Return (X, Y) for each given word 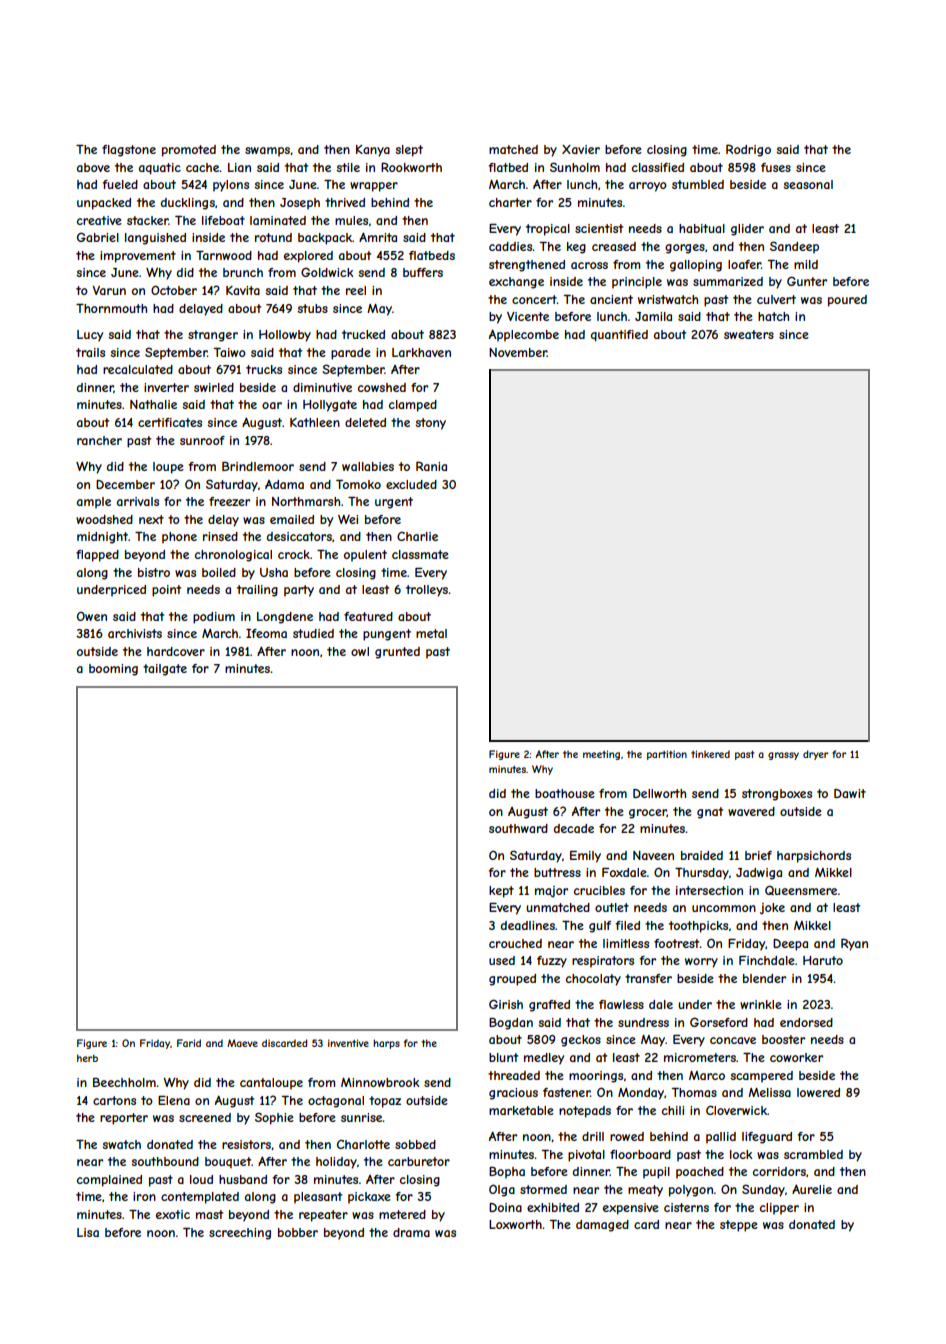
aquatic (160, 169)
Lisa (88, 1232)
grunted (397, 653)
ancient (611, 299)
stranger (213, 336)
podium (214, 618)
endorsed (806, 1022)
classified (658, 167)
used (502, 960)
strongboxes (777, 795)
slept (409, 151)
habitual (702, 228)
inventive (348, 1043)
